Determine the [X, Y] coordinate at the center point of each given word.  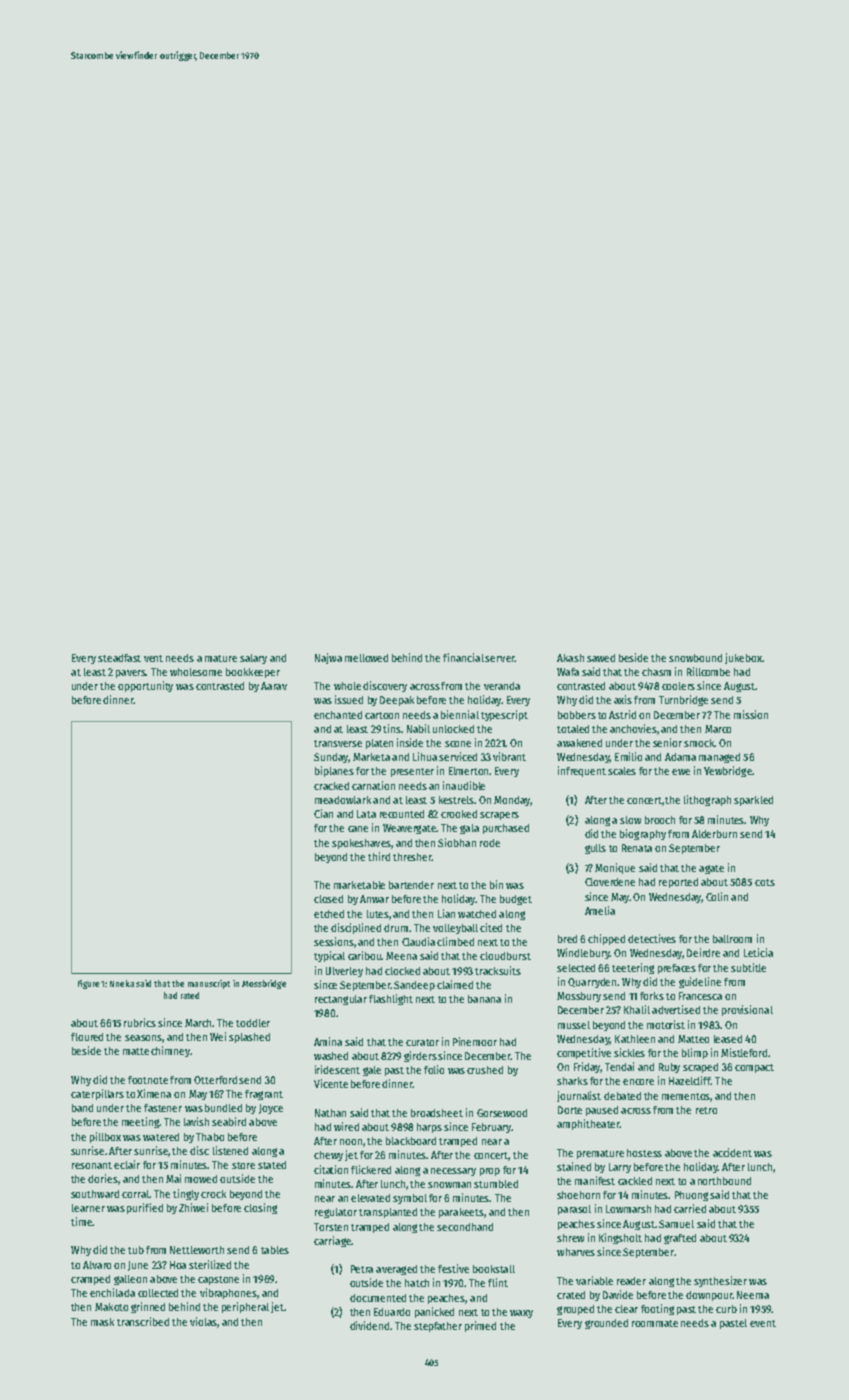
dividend [369, 1325]
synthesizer [720, 1281]
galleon [130, 1280]
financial [463, 657]
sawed [601, 658]
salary [253, 659]
